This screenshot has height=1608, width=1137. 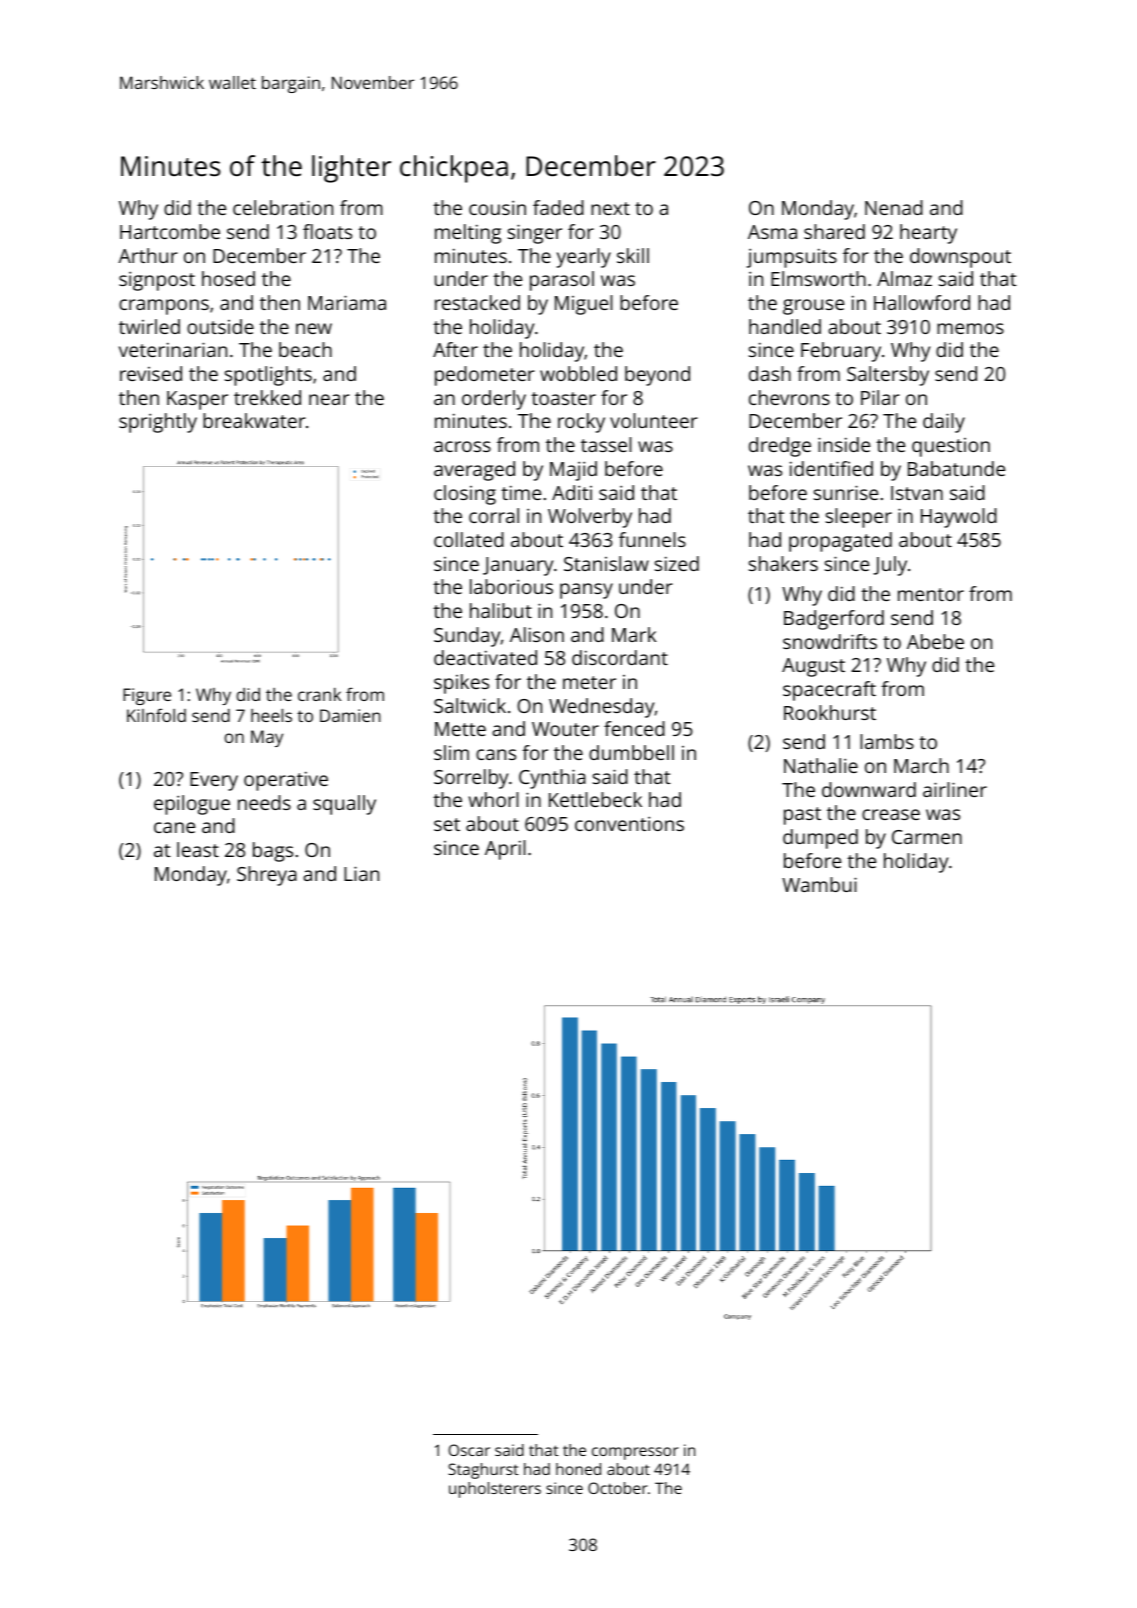 I want to click on compressor, so click(x=635, y=1453).
